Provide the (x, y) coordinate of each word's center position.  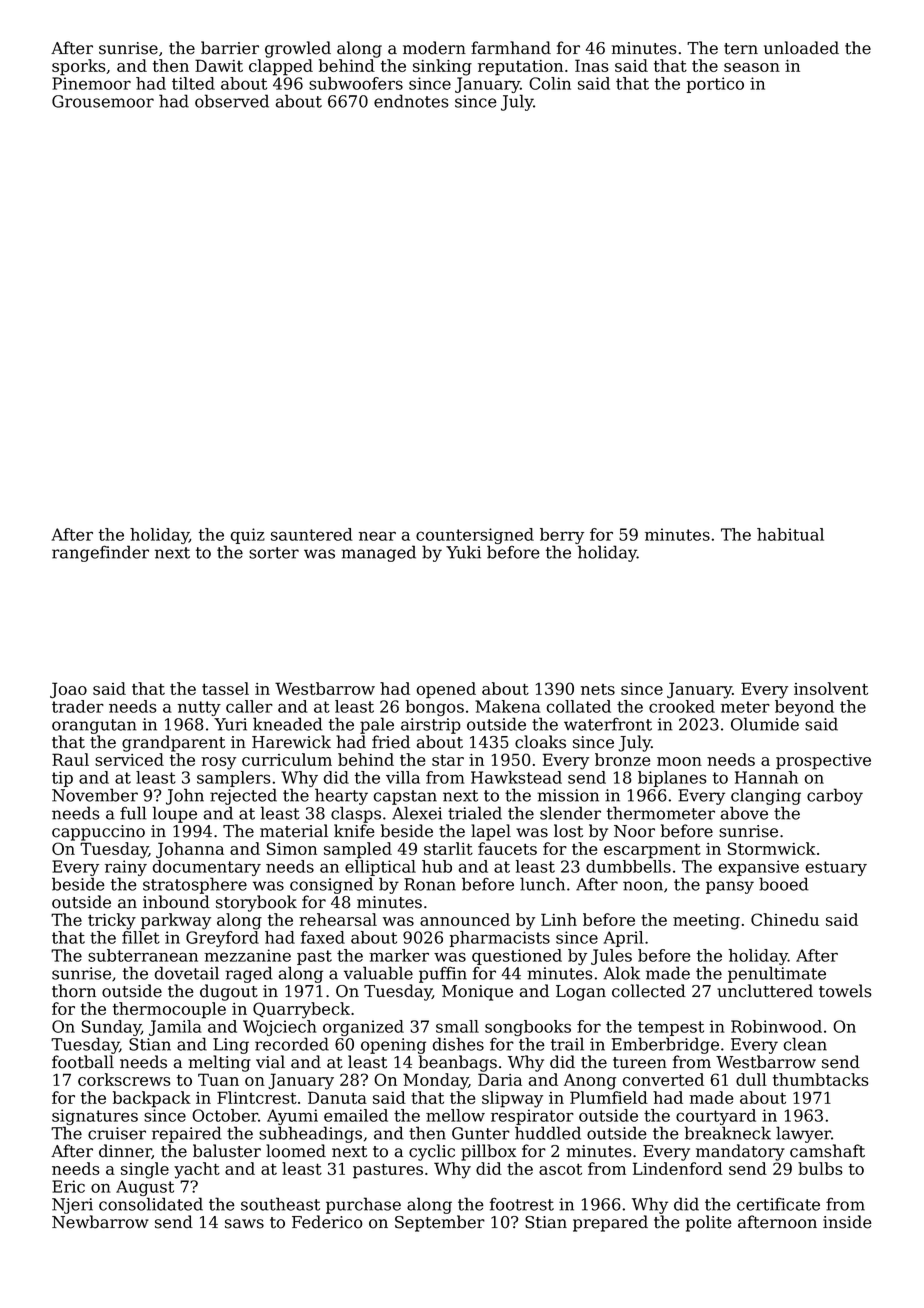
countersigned (475, 536)
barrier (230, 48)
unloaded (801, 48)
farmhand (511, 48)
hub (437, 866)
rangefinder (100, 553)
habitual (790, 534)
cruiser (117, 1133)
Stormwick (772, 848)
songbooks (528, 1028)
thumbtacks (821, 1079)
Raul (70, 759)
